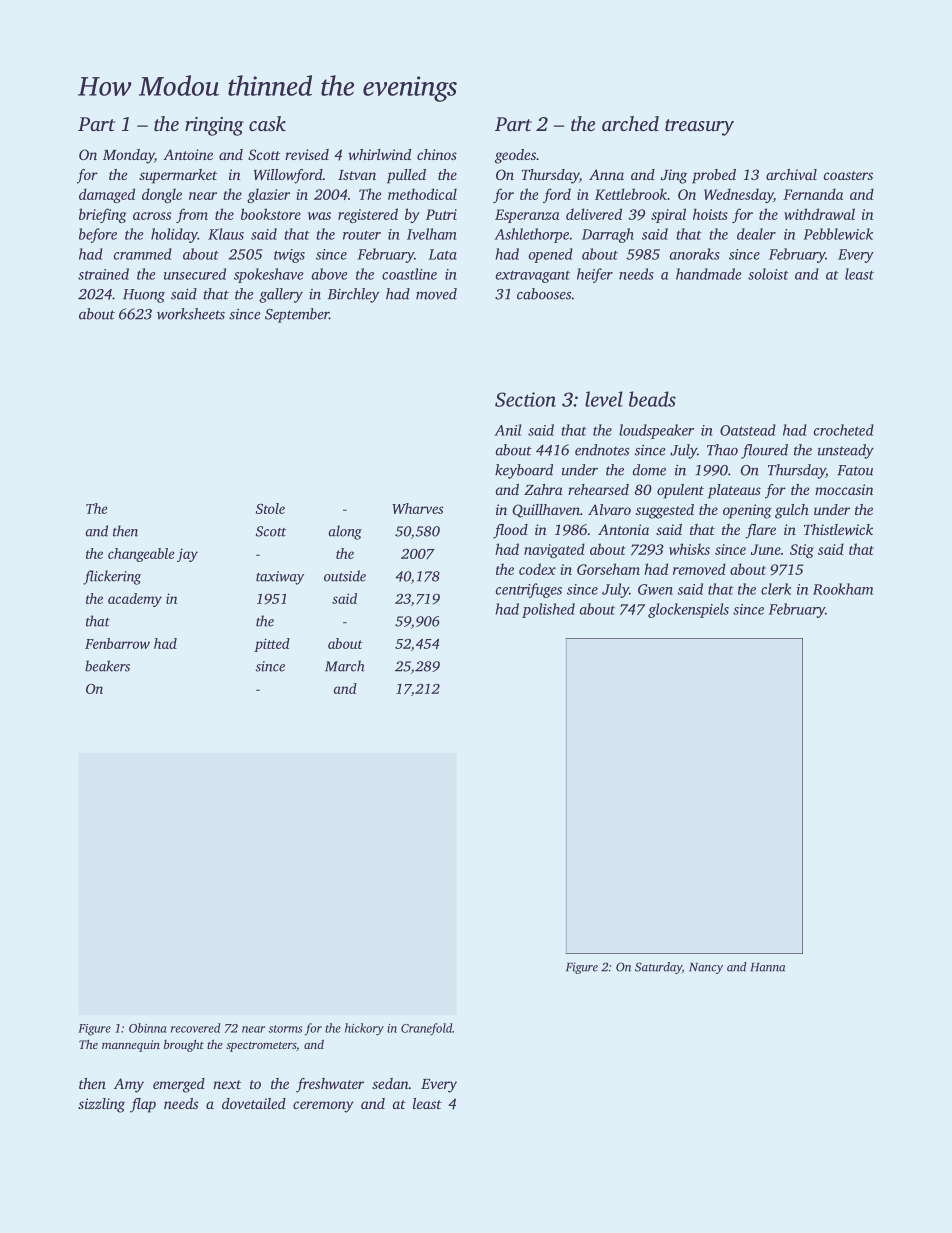  What do you see at coordinates (776, 589) in the screenshot?
I see `clerk` at bounding box center [776, 589].
